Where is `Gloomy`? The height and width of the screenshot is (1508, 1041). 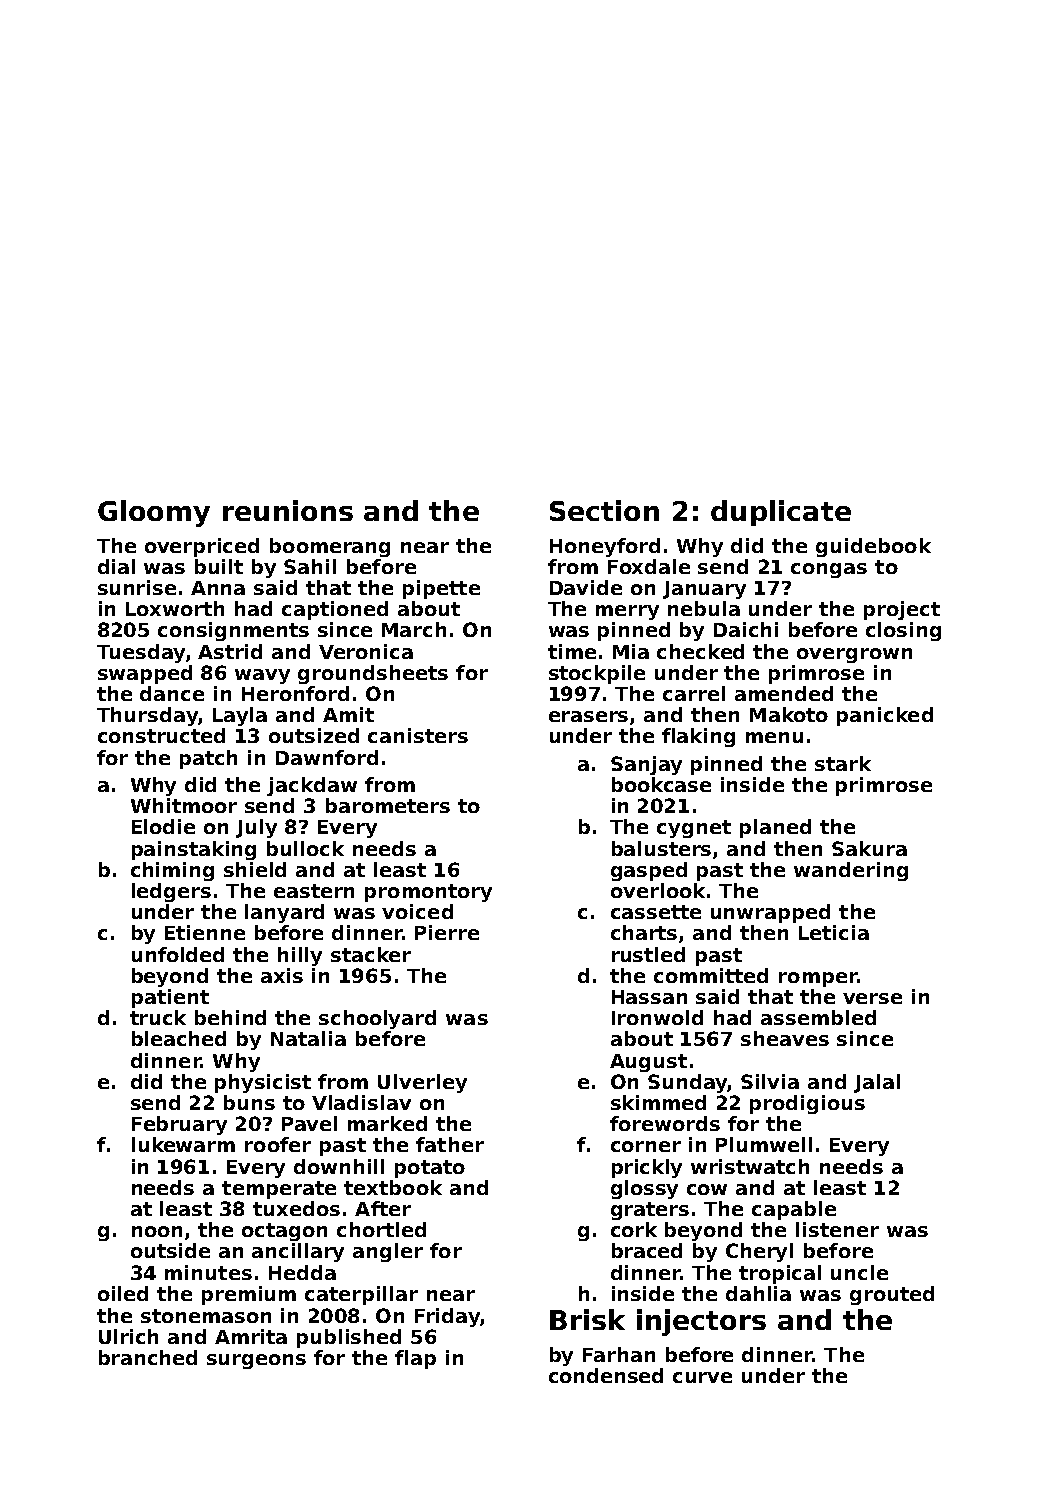
Gloomy is located at coordinates (154, 513).
